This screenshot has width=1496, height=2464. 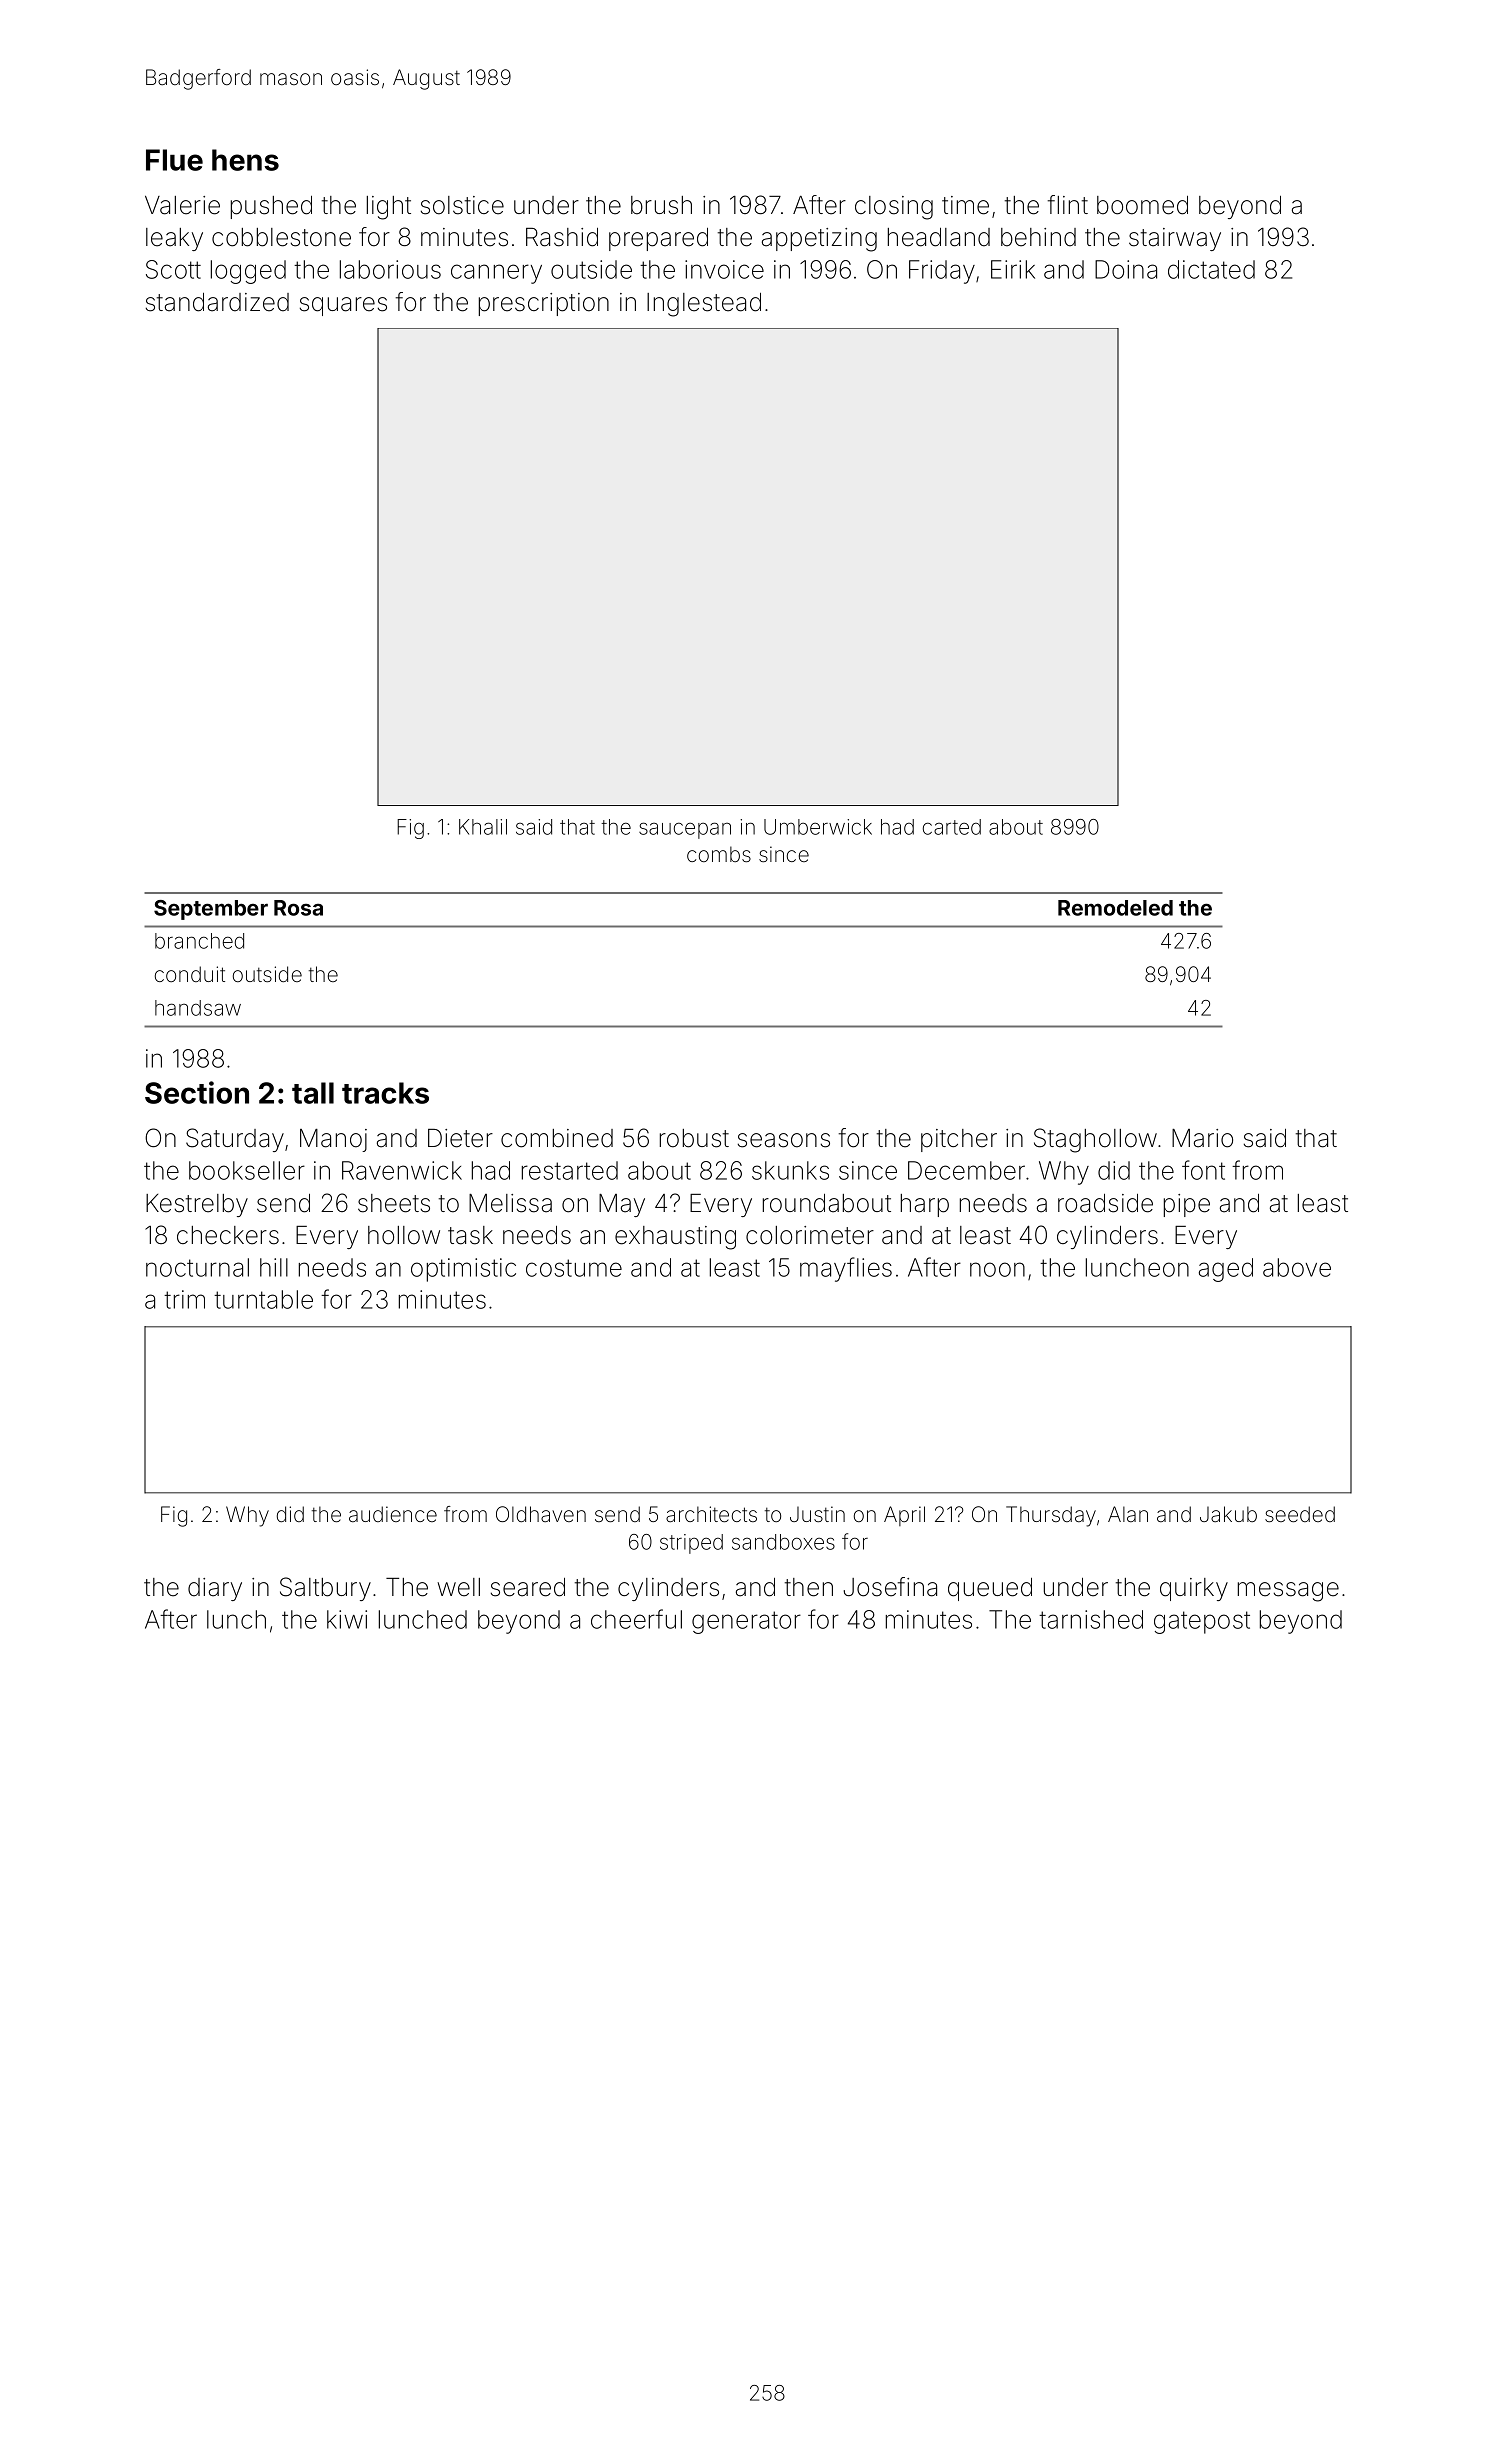 I want to click on Umberwick, so click(x=818, y=827).
